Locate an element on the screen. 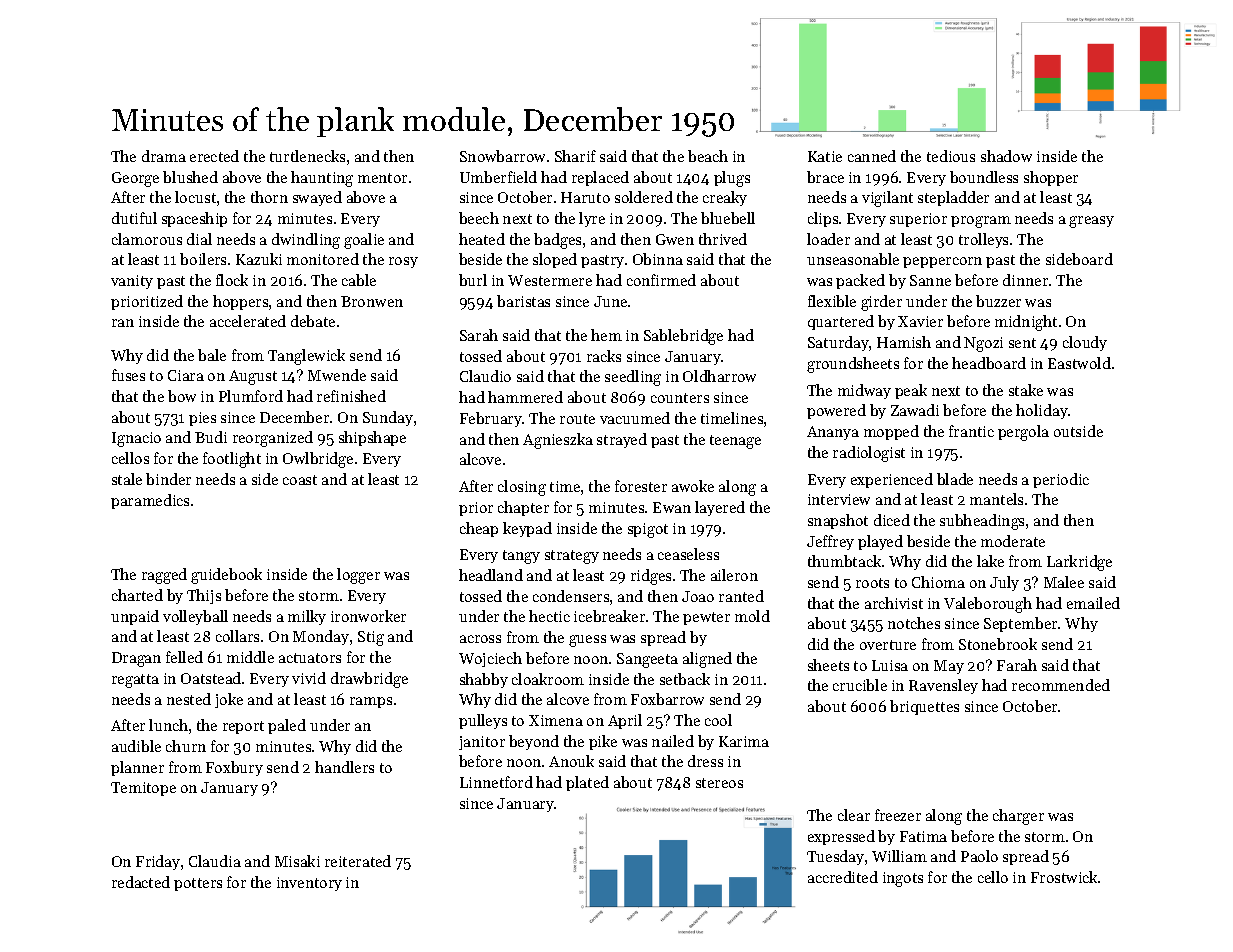 The width and height of the screenshot is (1233, 952). diced is located at coordinates (892, 520).
